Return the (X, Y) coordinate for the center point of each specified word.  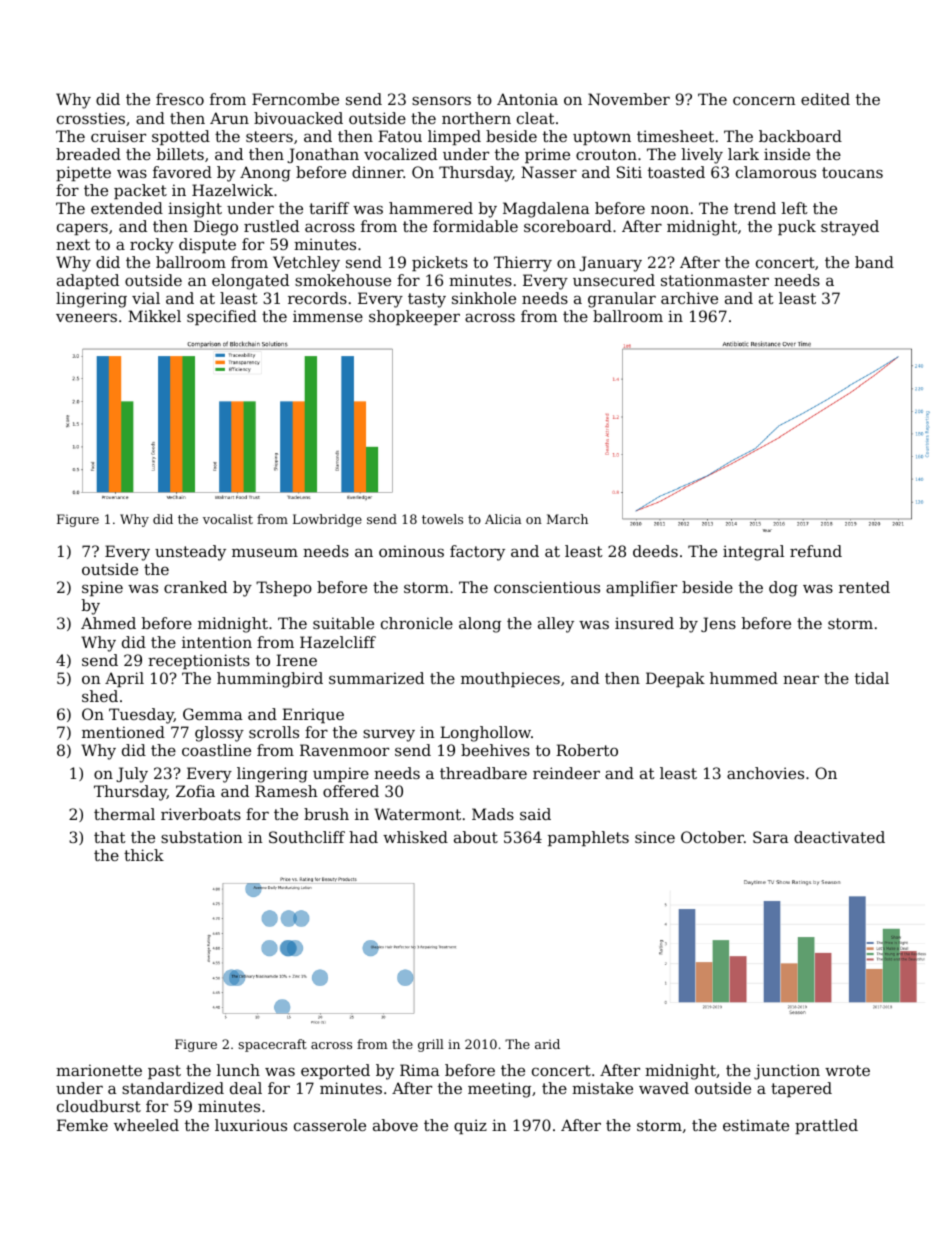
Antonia (527, 99)
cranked (195, 587)
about (476, 837)
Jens (718, 624)
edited (825, 99)
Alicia (503, 519)
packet (140, 191)
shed (100, 696)
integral (753, 553)
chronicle (417, 623)
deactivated (839, 837)
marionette (99, 1070)
